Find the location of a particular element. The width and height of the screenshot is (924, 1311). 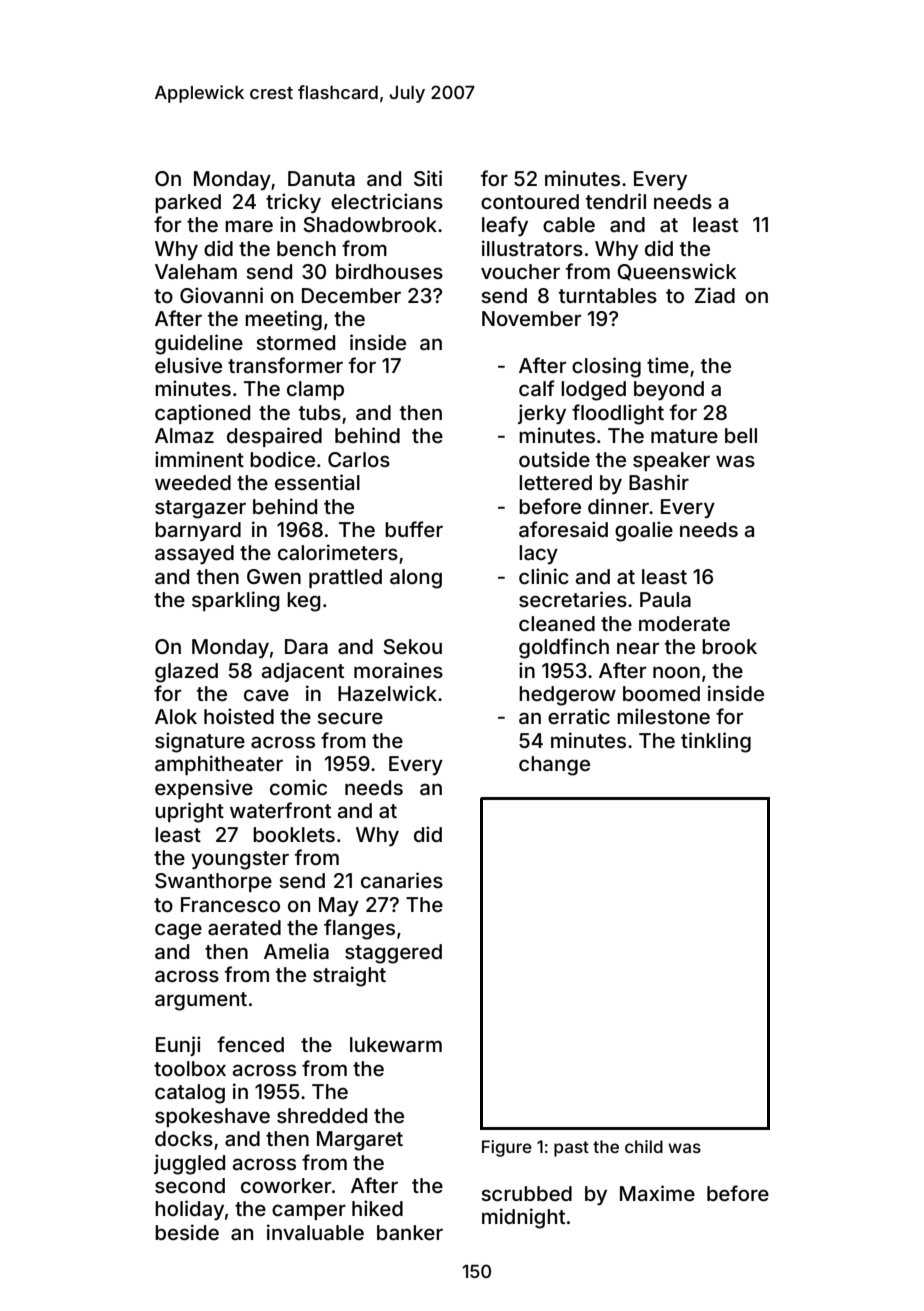

Danuta is located at coordinates (321, 178).
